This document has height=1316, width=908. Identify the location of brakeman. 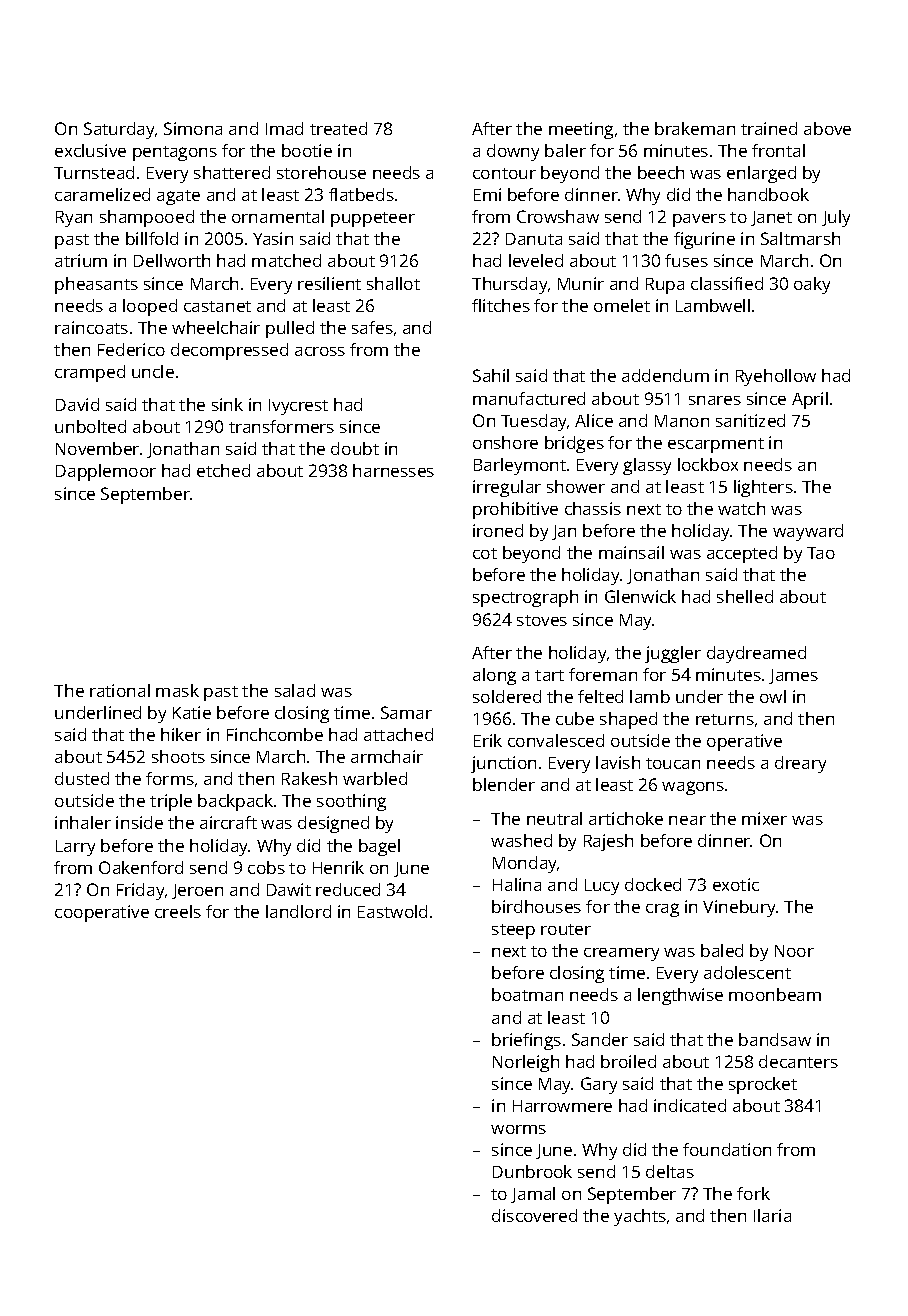
(695, 128).
